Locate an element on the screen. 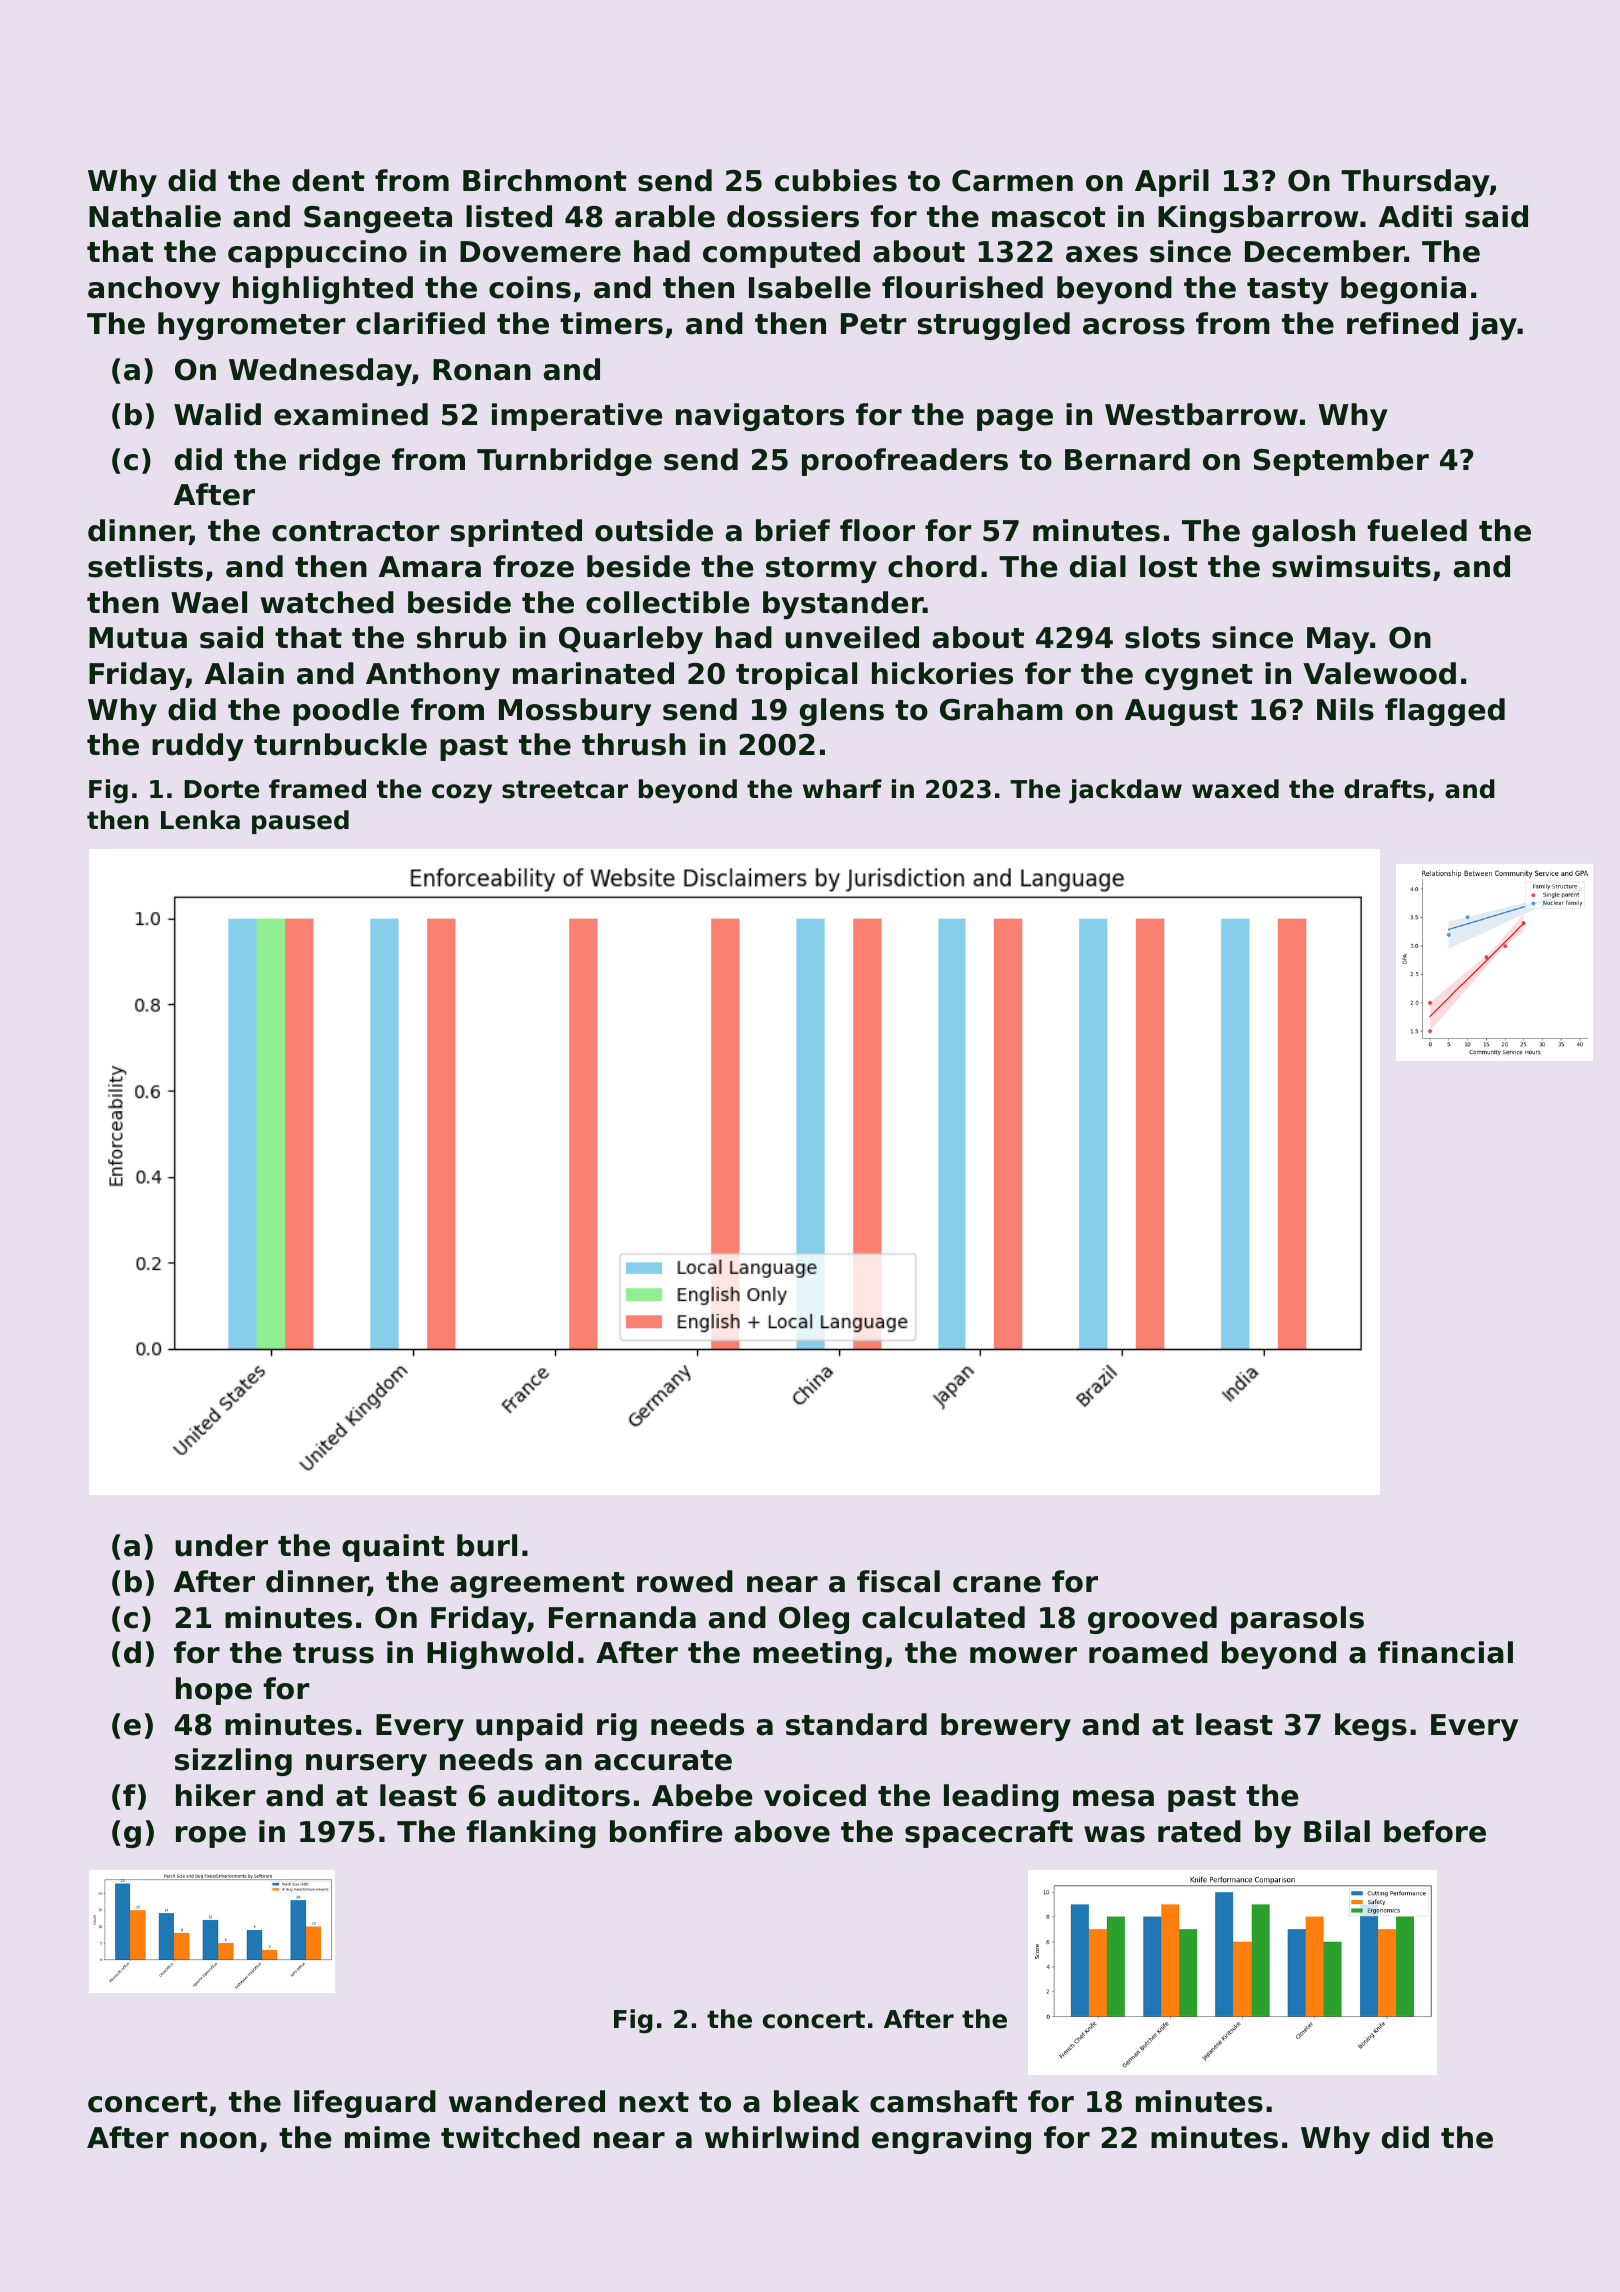  crane is located at coordinates (997, 1584).
